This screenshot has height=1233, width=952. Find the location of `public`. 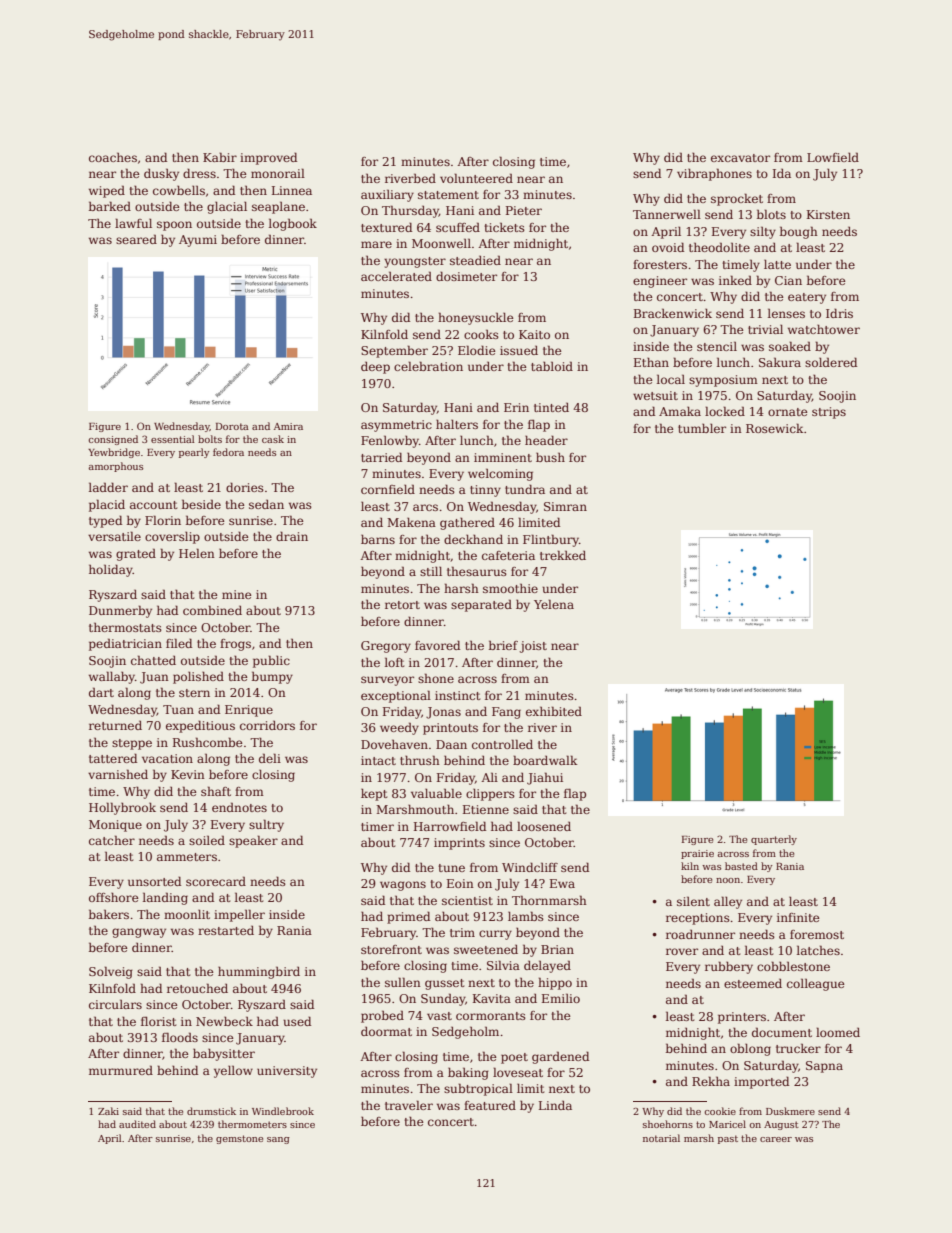

public is located at coordinates (271, 661).
